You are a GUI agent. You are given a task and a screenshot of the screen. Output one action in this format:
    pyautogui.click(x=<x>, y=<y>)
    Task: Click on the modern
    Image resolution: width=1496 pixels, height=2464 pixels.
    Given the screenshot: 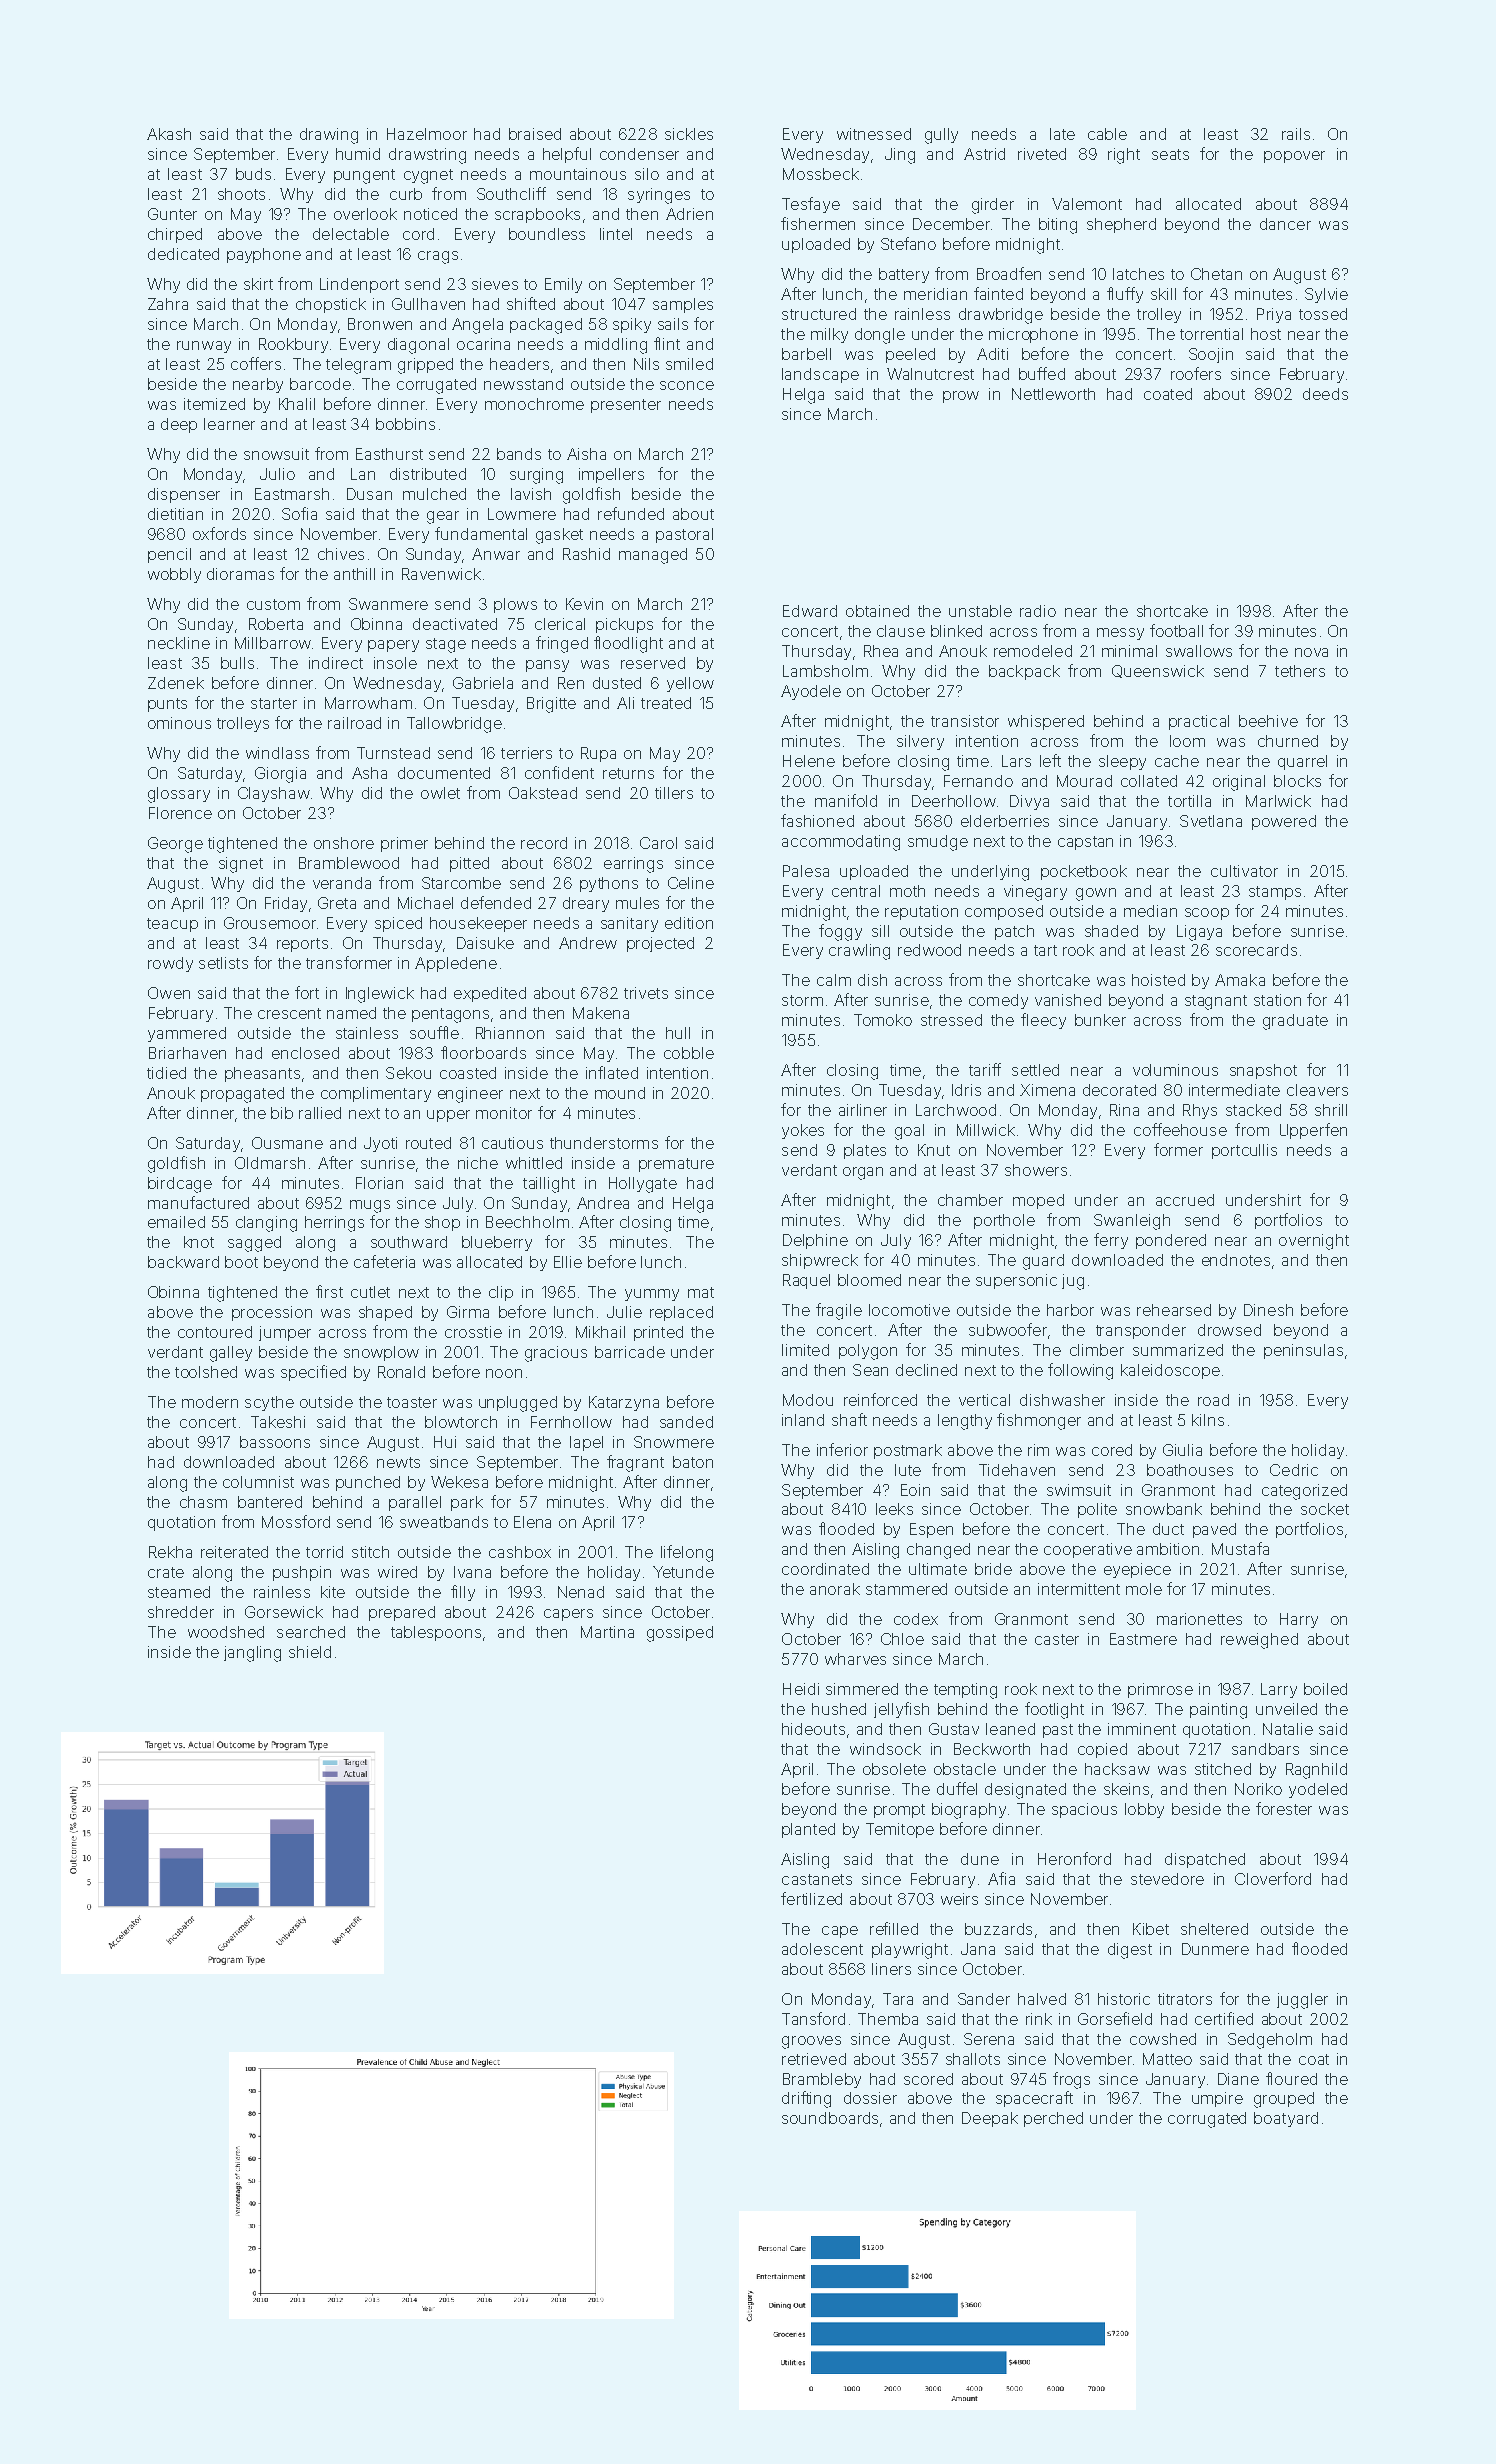 What is the action you would take?
    pyautogui.click(x=210, y=1402)
